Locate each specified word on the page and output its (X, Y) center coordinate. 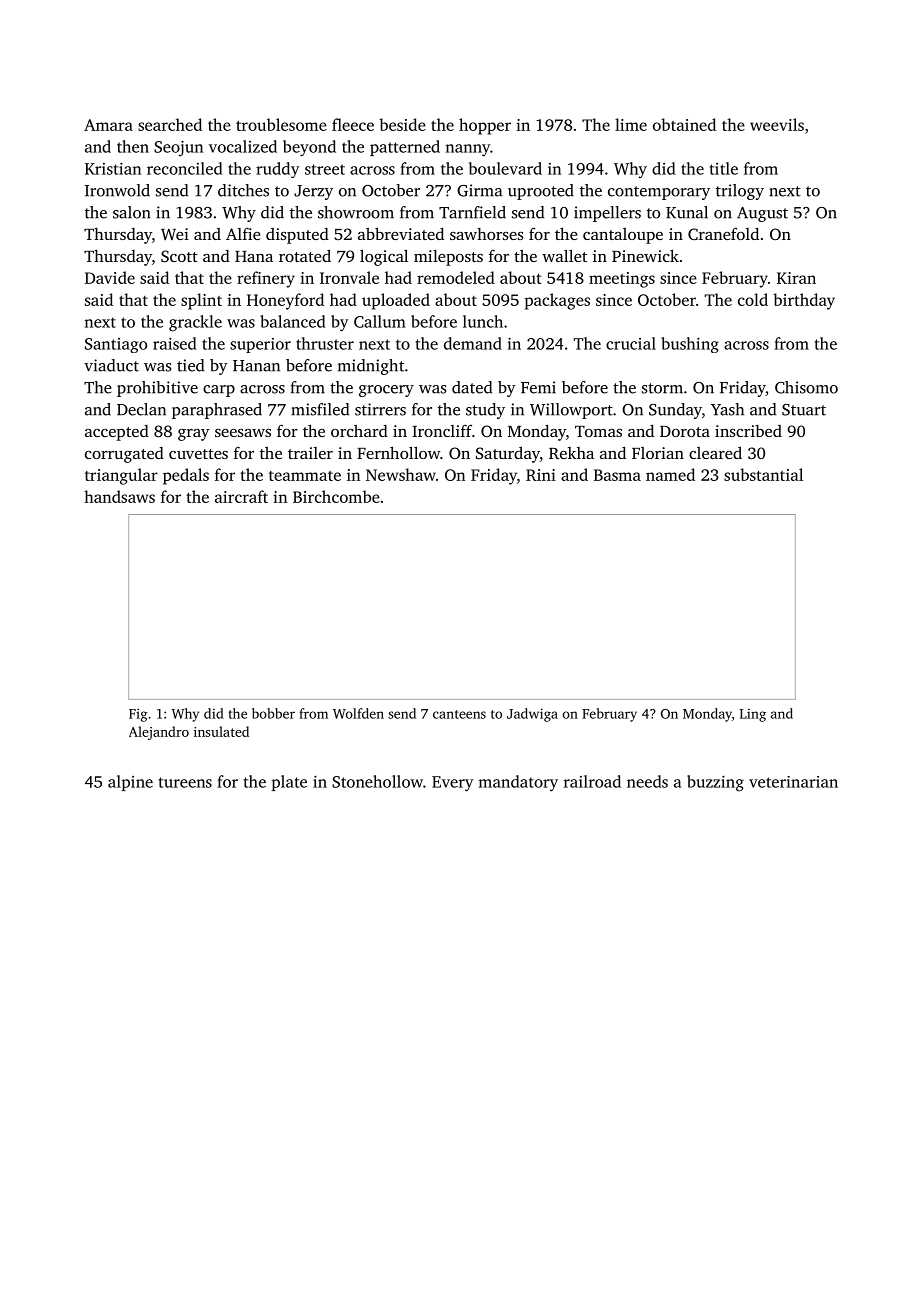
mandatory (518, 783)
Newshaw (401, 474)
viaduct (111, 365)
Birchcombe (336, 496)
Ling (753, 715)
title (724, 168)
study (485, 411)
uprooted (541, 192)
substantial (763, 474)
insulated (221, 731)
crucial (631, 343)
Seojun (178, 148)
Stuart (804, 410)
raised (174, 343)
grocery (386, 391)
